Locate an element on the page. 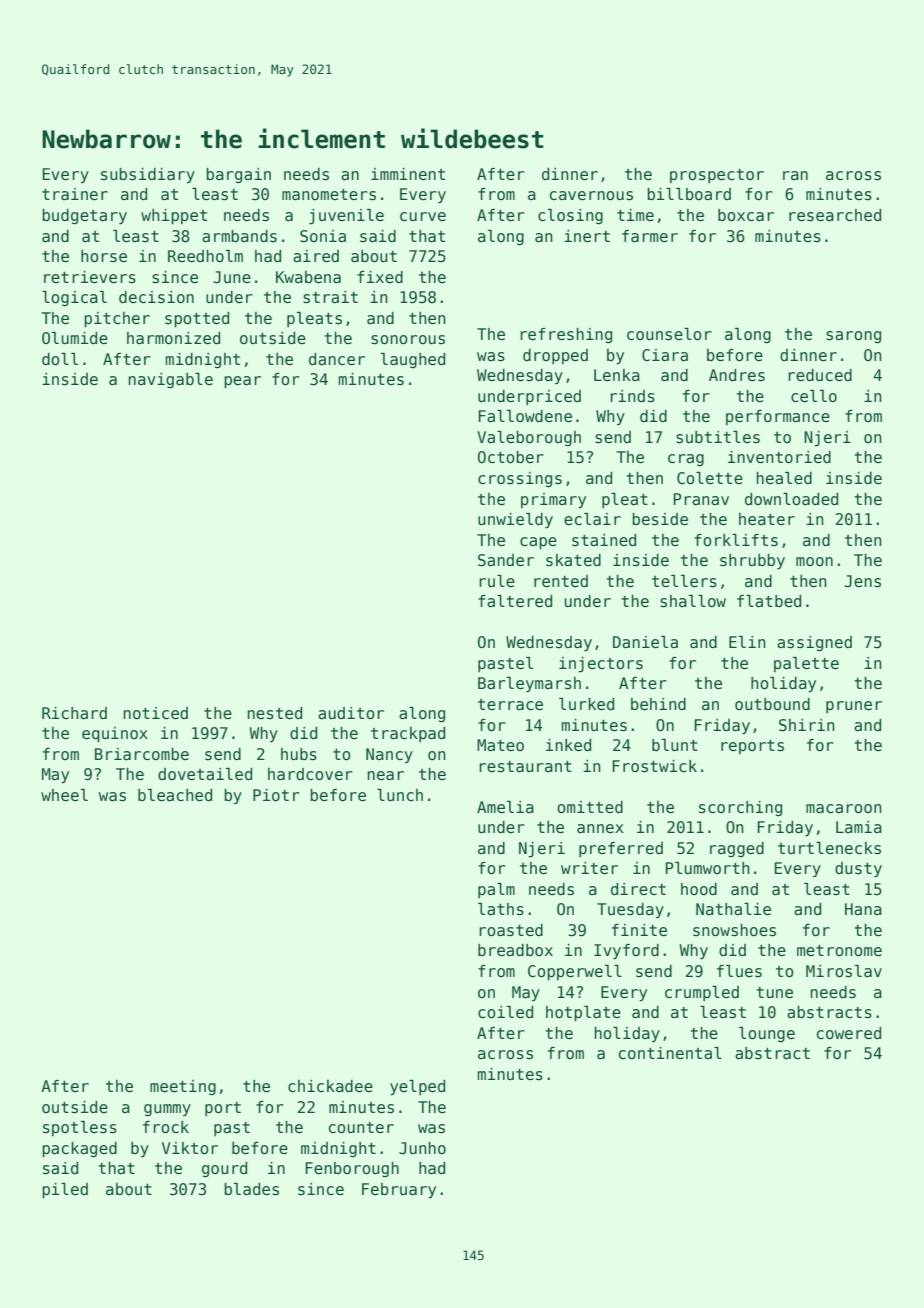 Image resolution: width=924 pixels, height=1308 pixels. navigable is located at coordinates (171, 380).
